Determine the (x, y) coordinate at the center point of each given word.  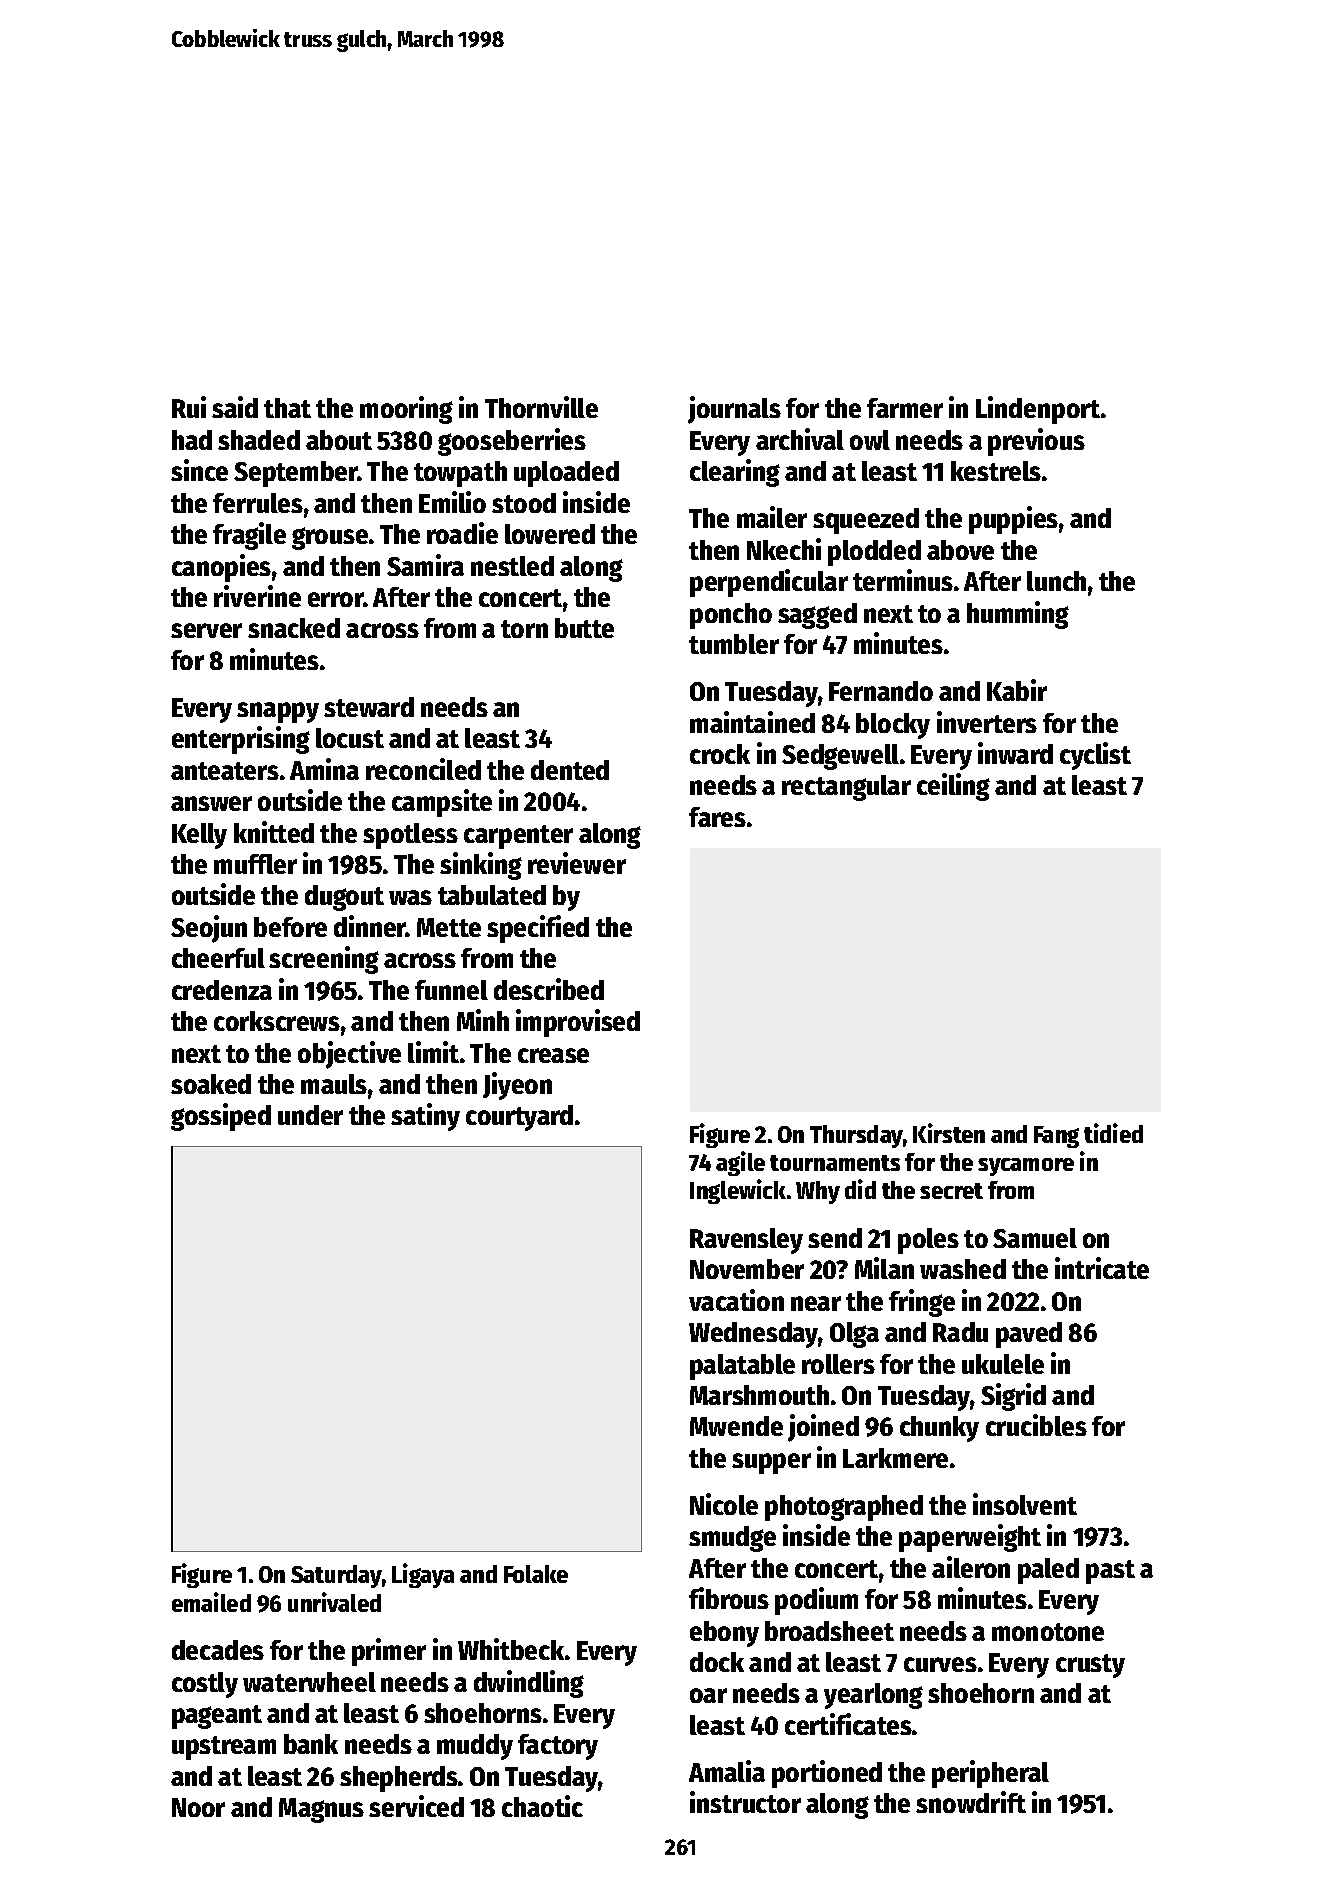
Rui (189, 407)
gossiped (221, 1117)
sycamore (1026, 1167)
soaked (211, 1084)
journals (734, 410)
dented (570, 770)
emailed (211, 1602)
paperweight (970, 1538)
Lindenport (1038, 410)
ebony (724, 1634)
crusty (1090, 1666)
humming (1018, 615)
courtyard (519, 1118)
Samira (425, 565)
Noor (198, 1807)
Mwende (736, 1426)
